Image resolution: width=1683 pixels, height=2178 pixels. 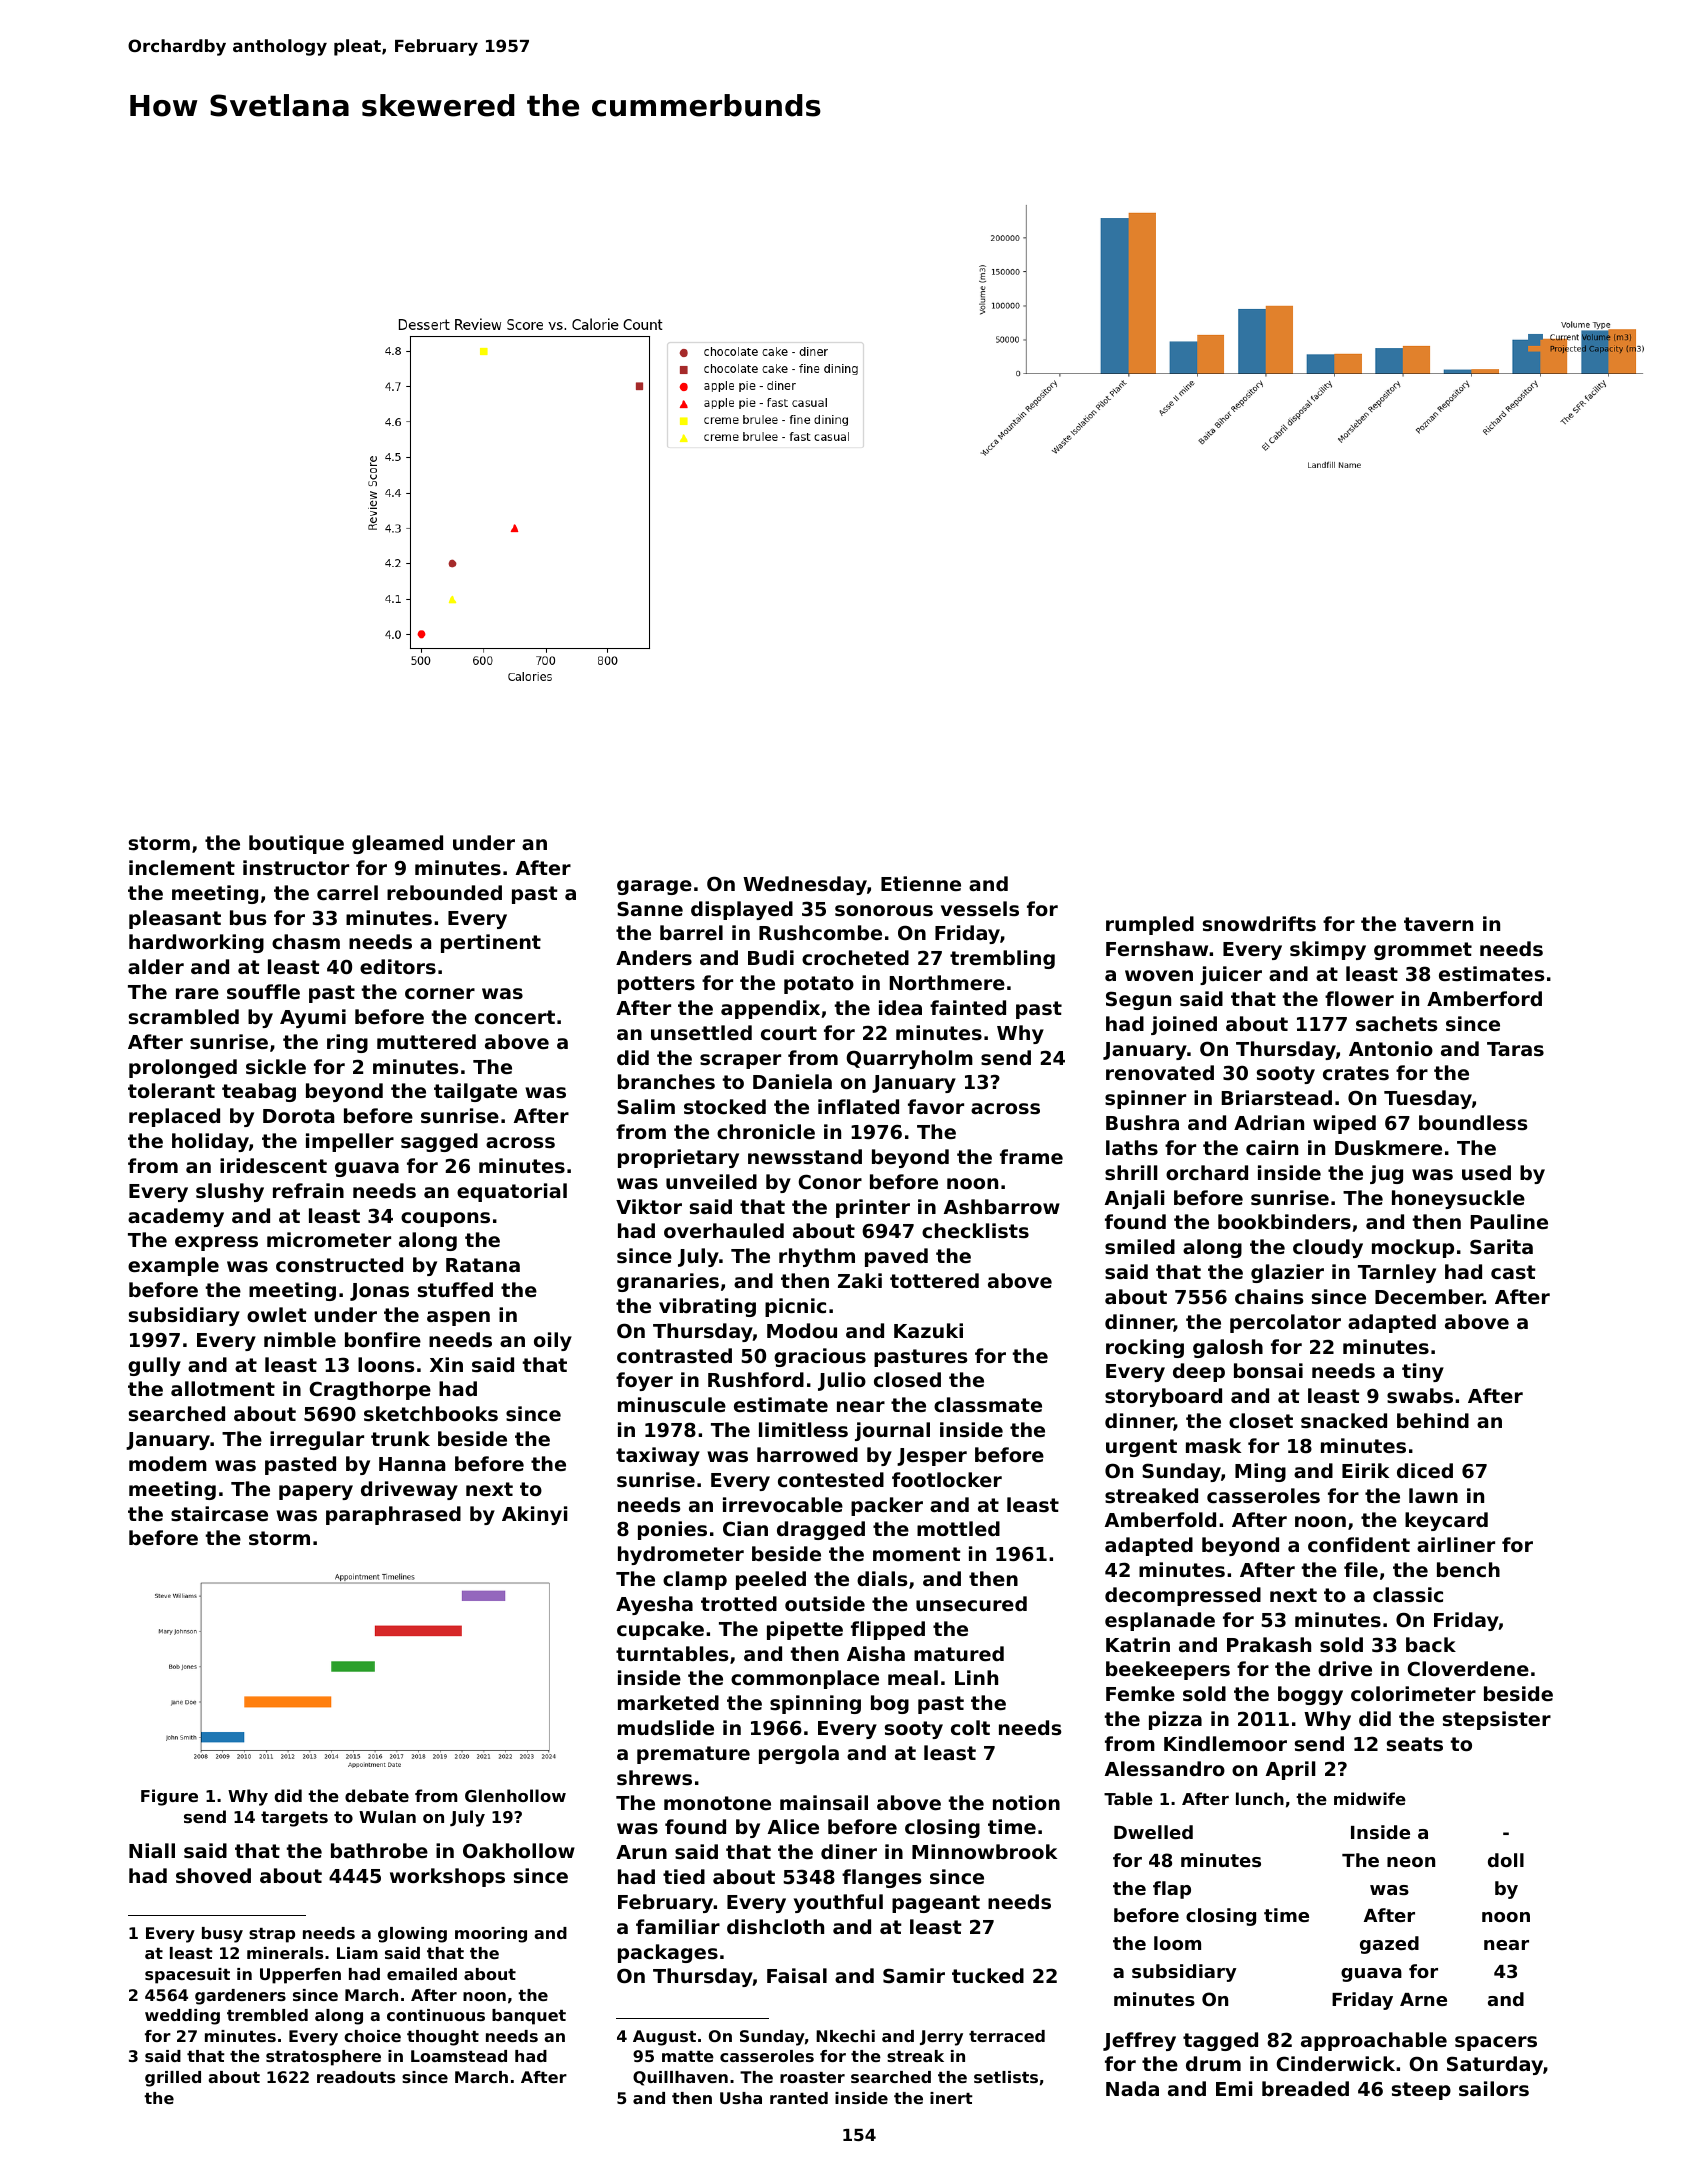 I want to click on Jesper, so click(x=932, y=1457).
